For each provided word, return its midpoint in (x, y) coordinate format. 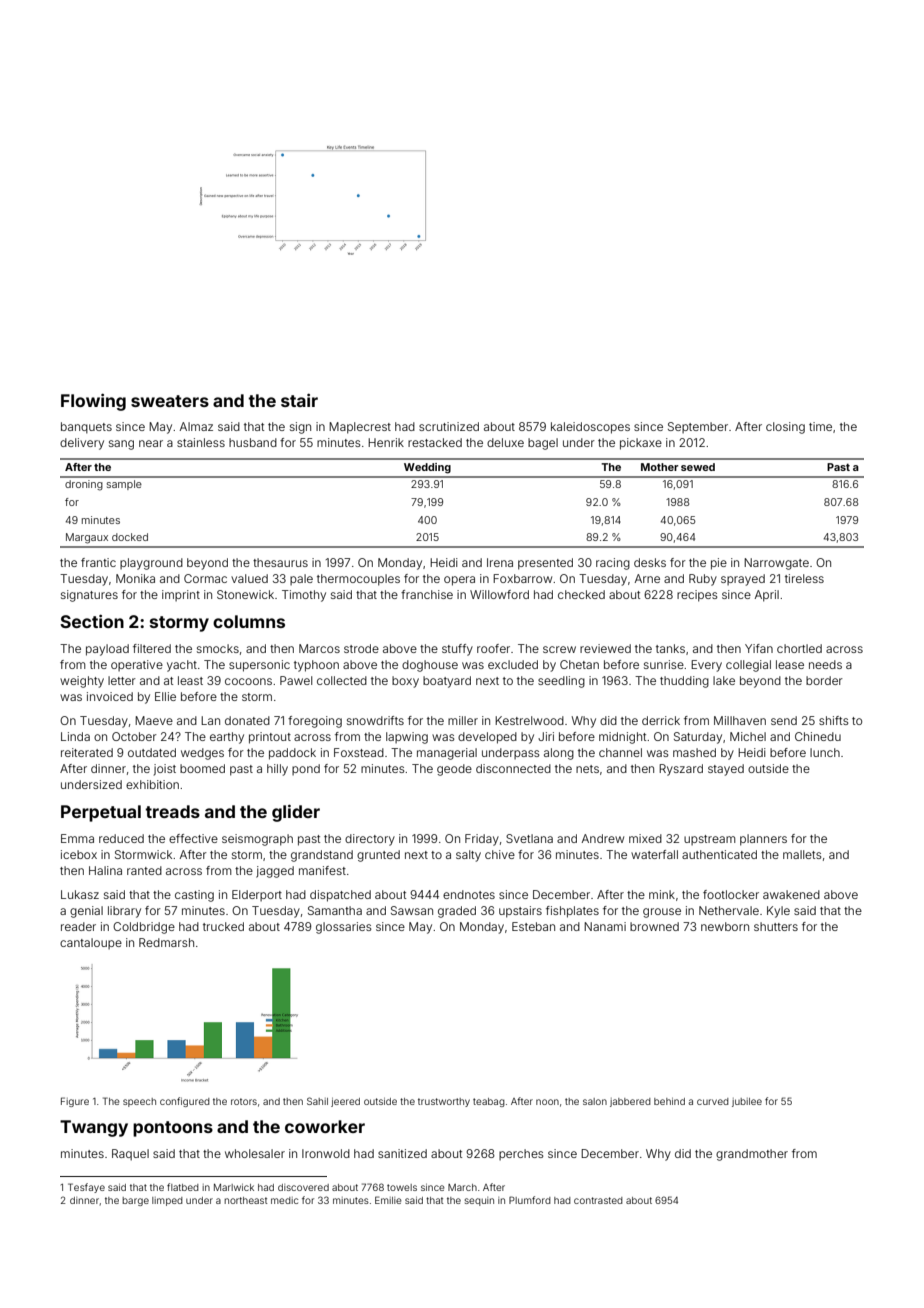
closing (785, 428)
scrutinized (449, 426)
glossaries (344, 928)
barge (135, 1201)
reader (78, 926)
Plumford (530, 1200)
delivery (82, 444)
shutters (776, 926)
